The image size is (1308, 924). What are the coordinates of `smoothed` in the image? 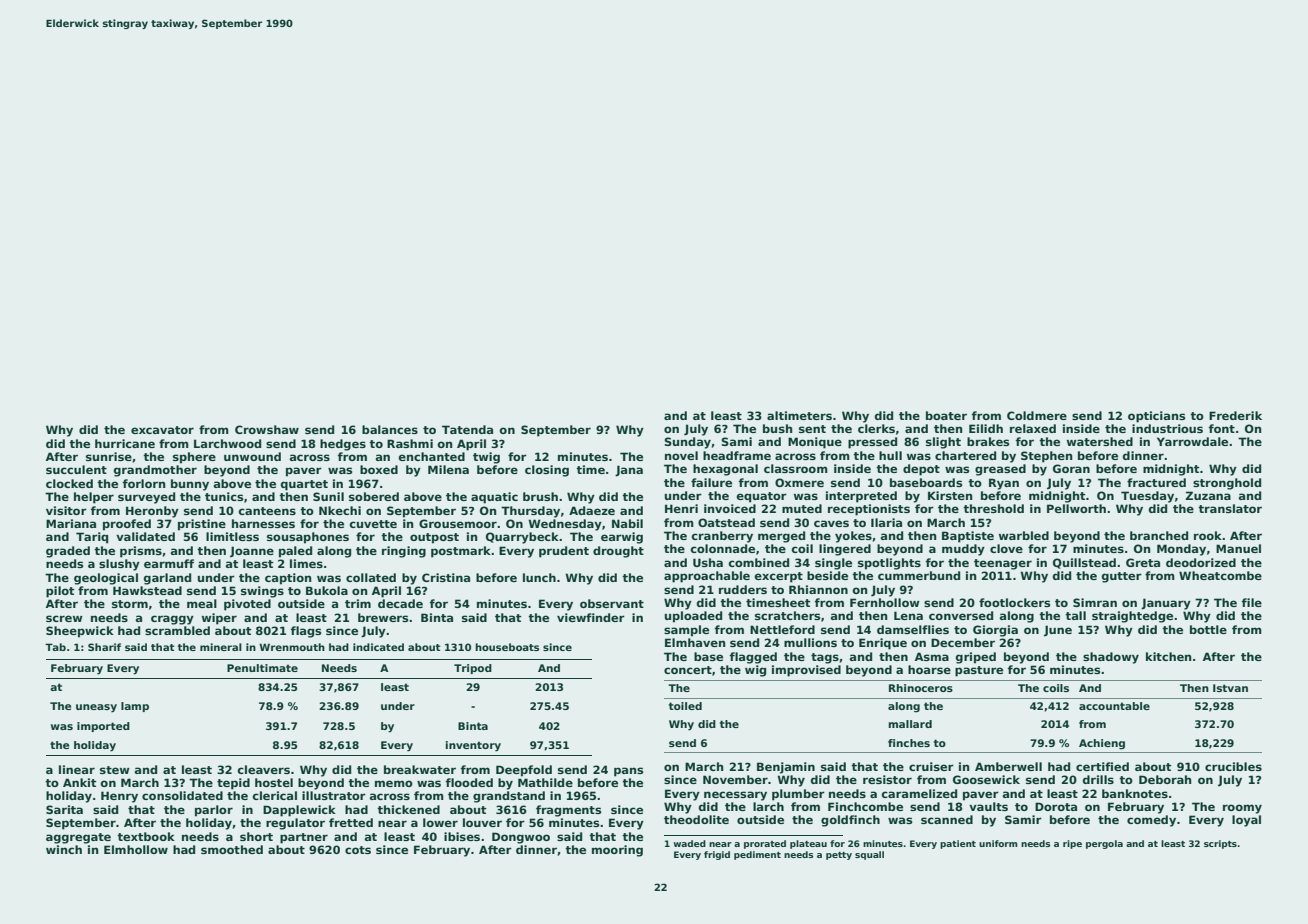 It's located at (232, 849).
